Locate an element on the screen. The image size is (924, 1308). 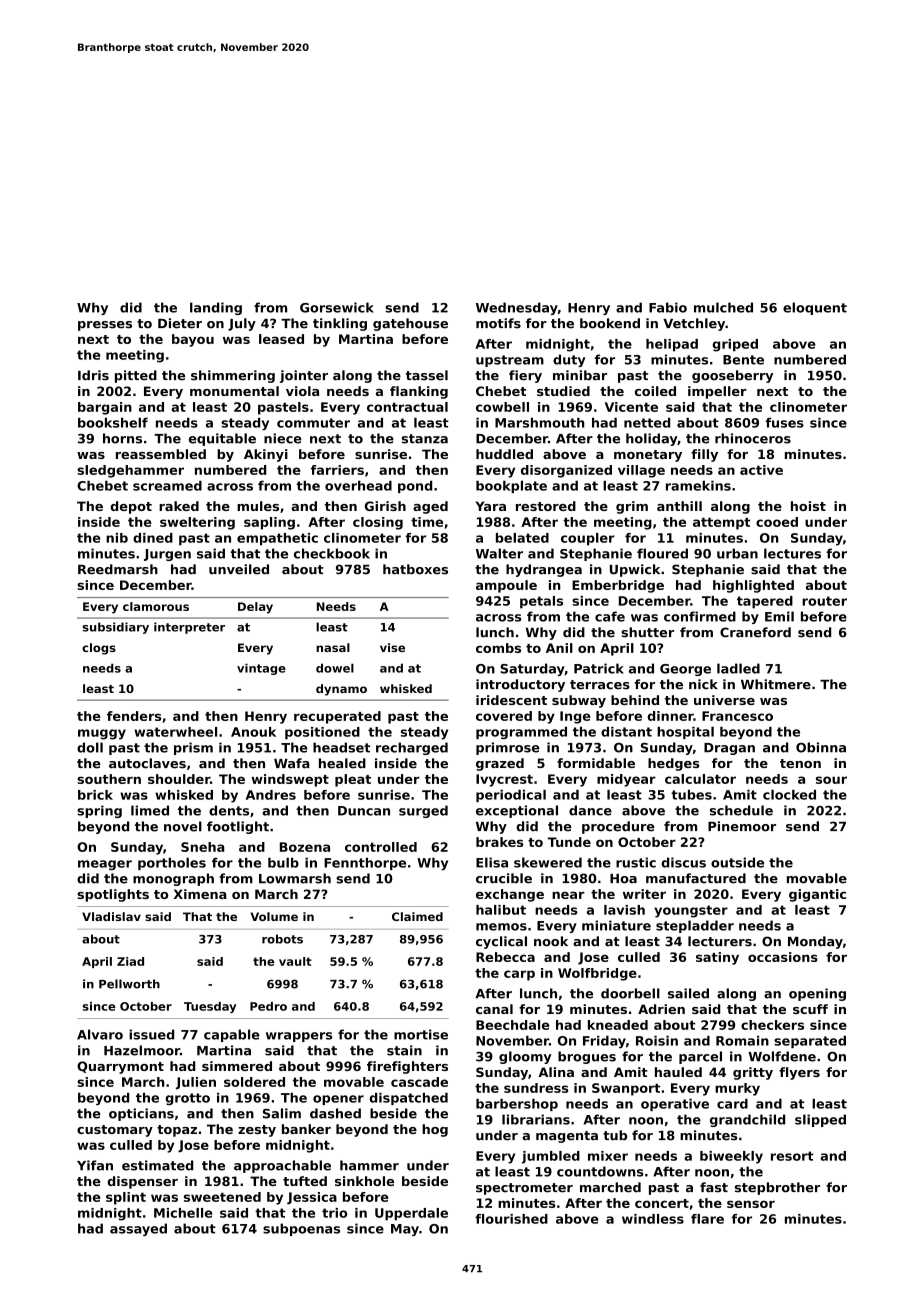
spring is located at coordinates (99, 811).
